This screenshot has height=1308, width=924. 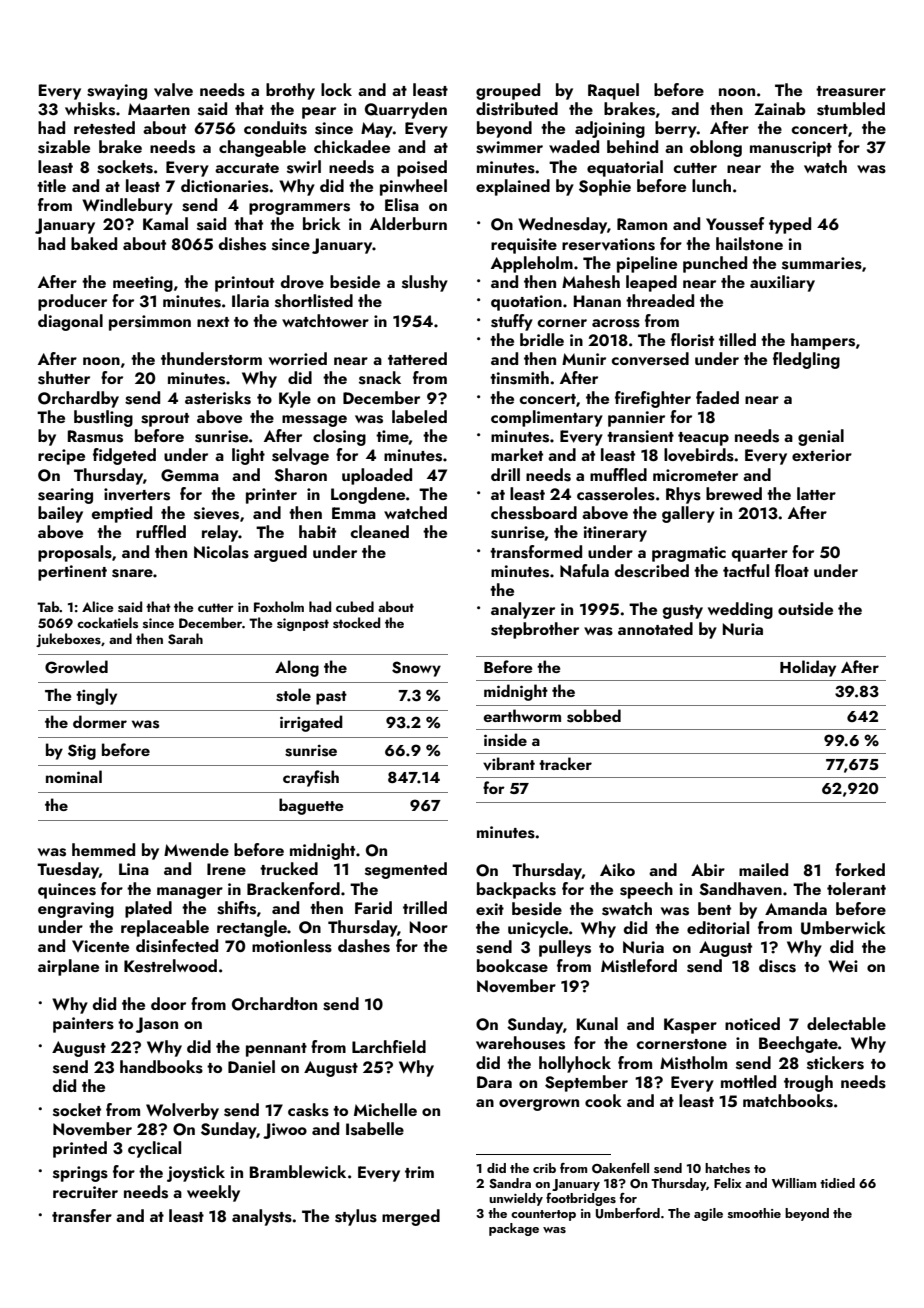 What do you see at coordinates (514, 1229) in the screenshot?
I see `package` at bounding box center [514, 1229].
